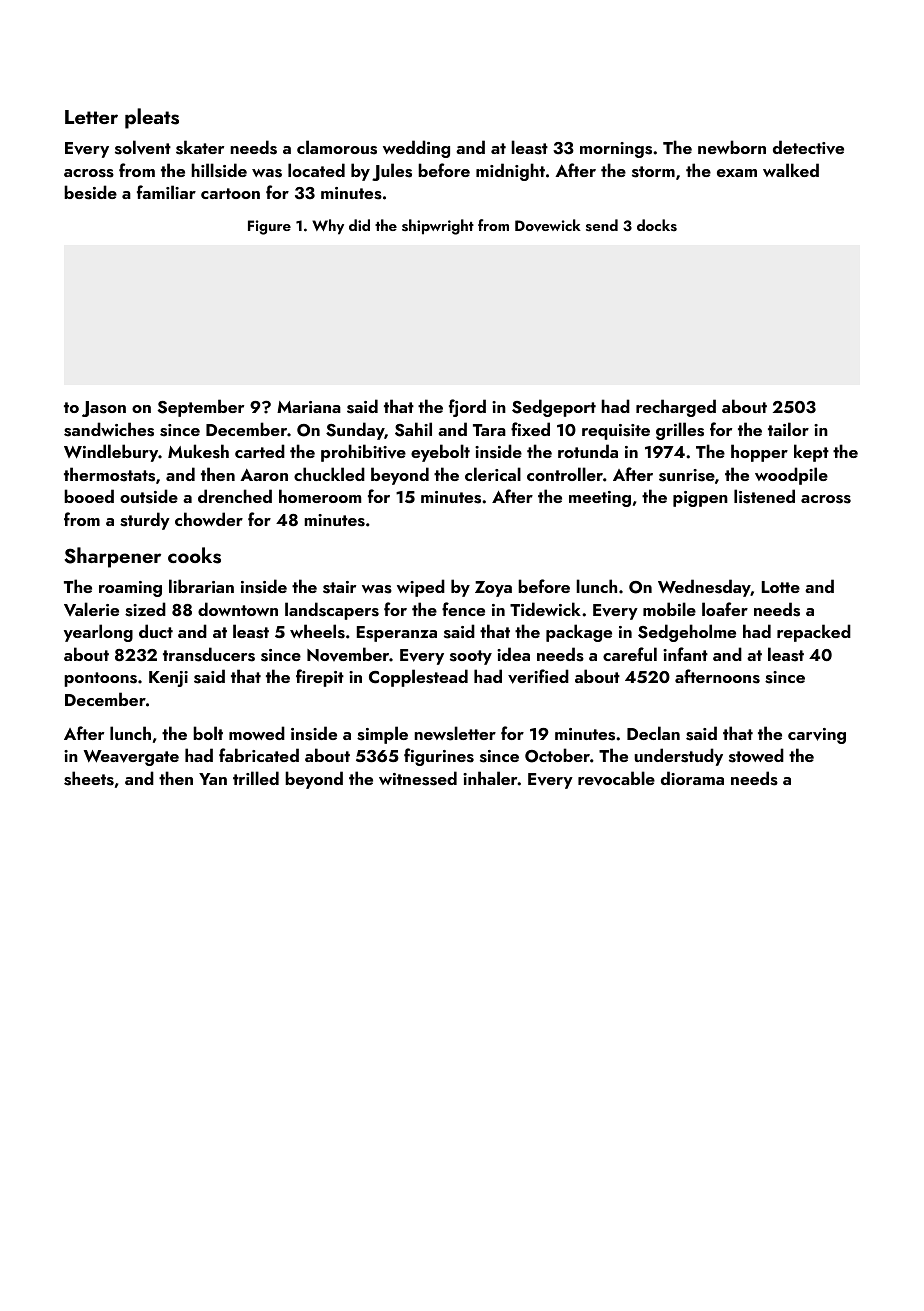 The width and height of the page is (924, 1311). What do you see at coordinates (530, 429) in the page?
I see `fixed` at bounding box center [530, 429].
